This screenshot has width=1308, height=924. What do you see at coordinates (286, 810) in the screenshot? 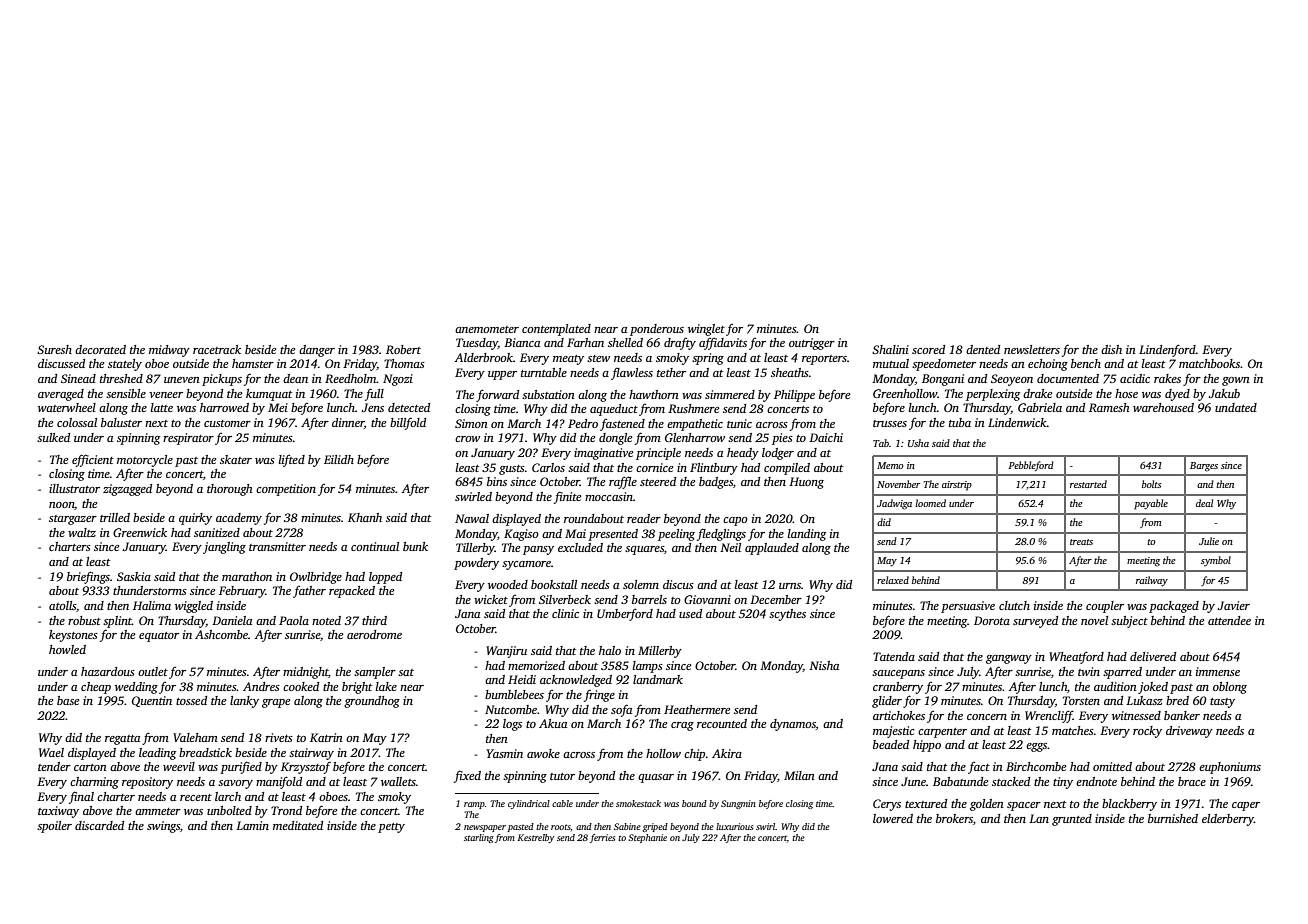
I see `Trond` at bounding box center [286, 810].
